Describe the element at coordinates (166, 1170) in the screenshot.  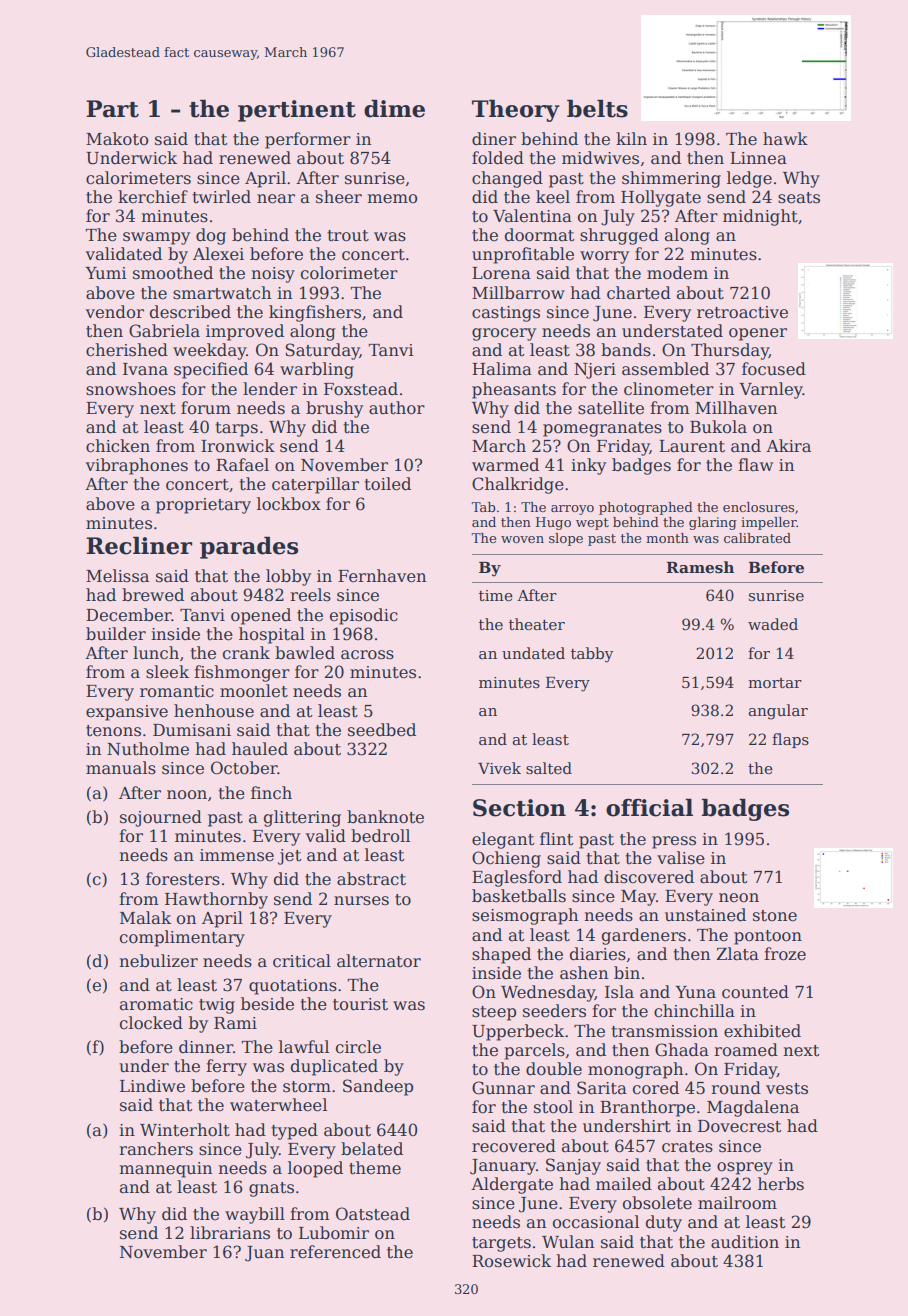
I see `mannequin` at that location.
